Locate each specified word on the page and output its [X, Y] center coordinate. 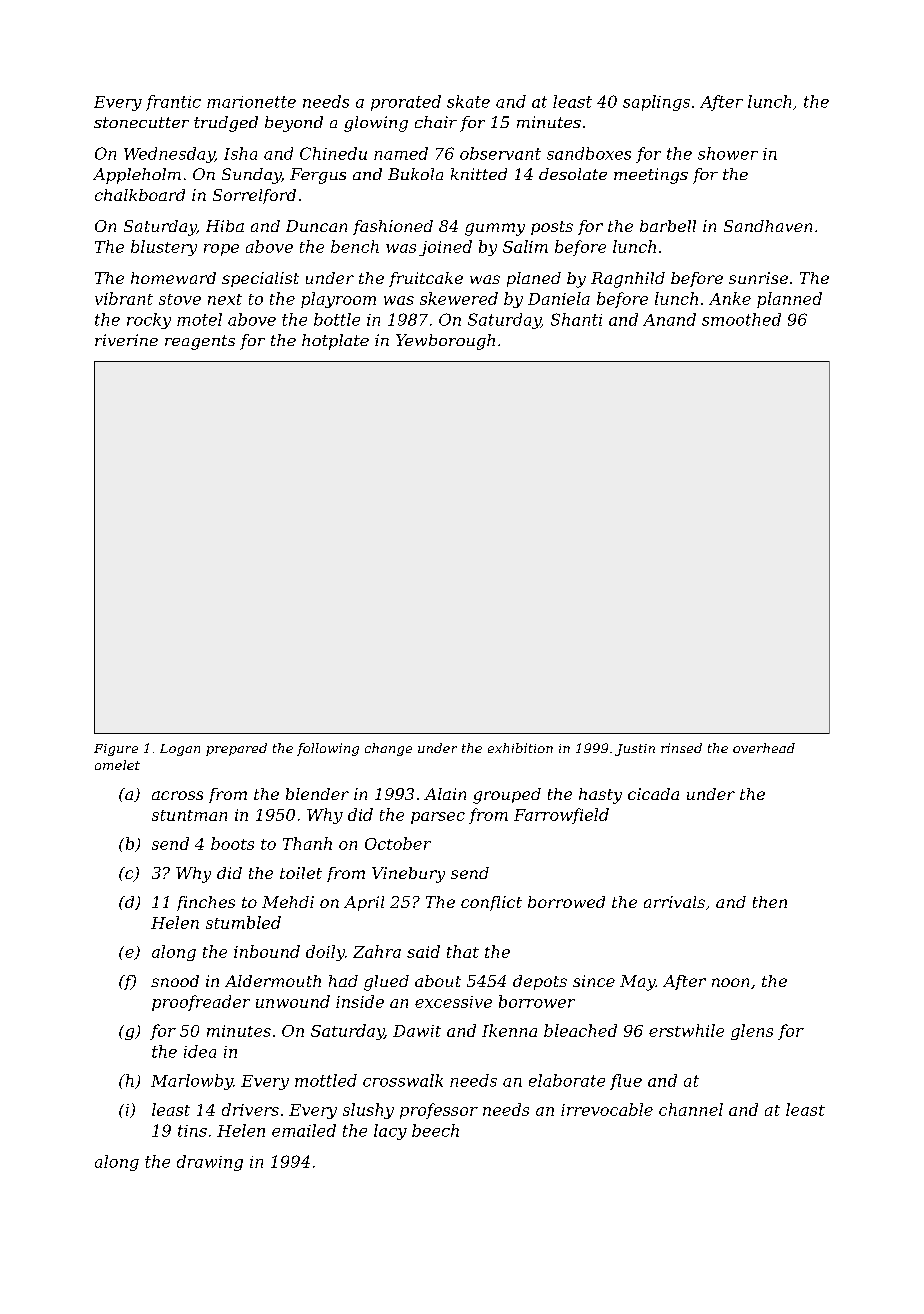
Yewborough [445, 342]
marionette [251, 102]
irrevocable [607, 1109]
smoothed [741, 319]
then [770, 902]
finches [206, 903]
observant [500, 153]
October [398, 843]
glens [752, 1032]
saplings [656, 103]
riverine [126, 340]
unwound [293, 1001]
